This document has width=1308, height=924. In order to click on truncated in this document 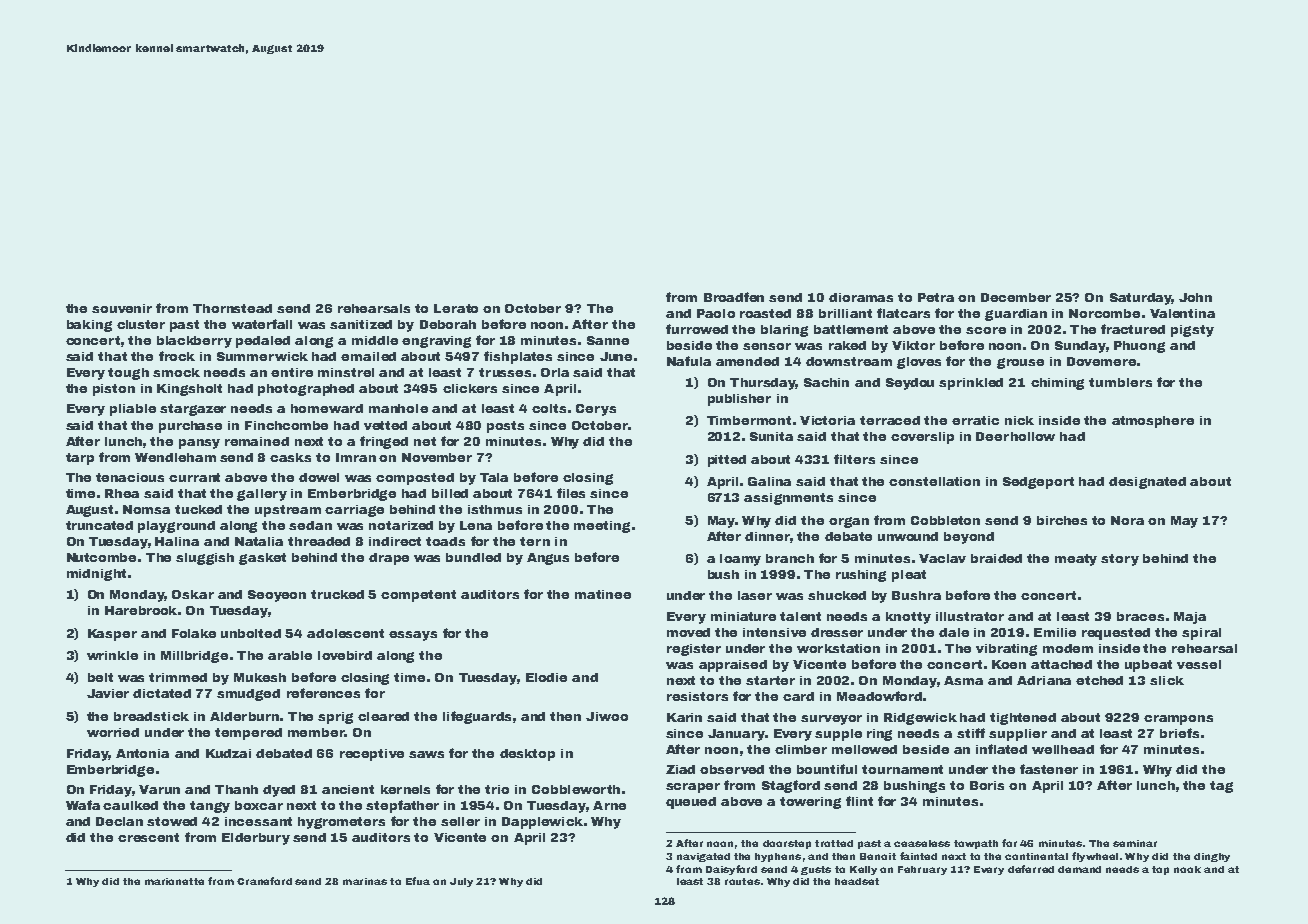, I will do `click(99, 525)`.
